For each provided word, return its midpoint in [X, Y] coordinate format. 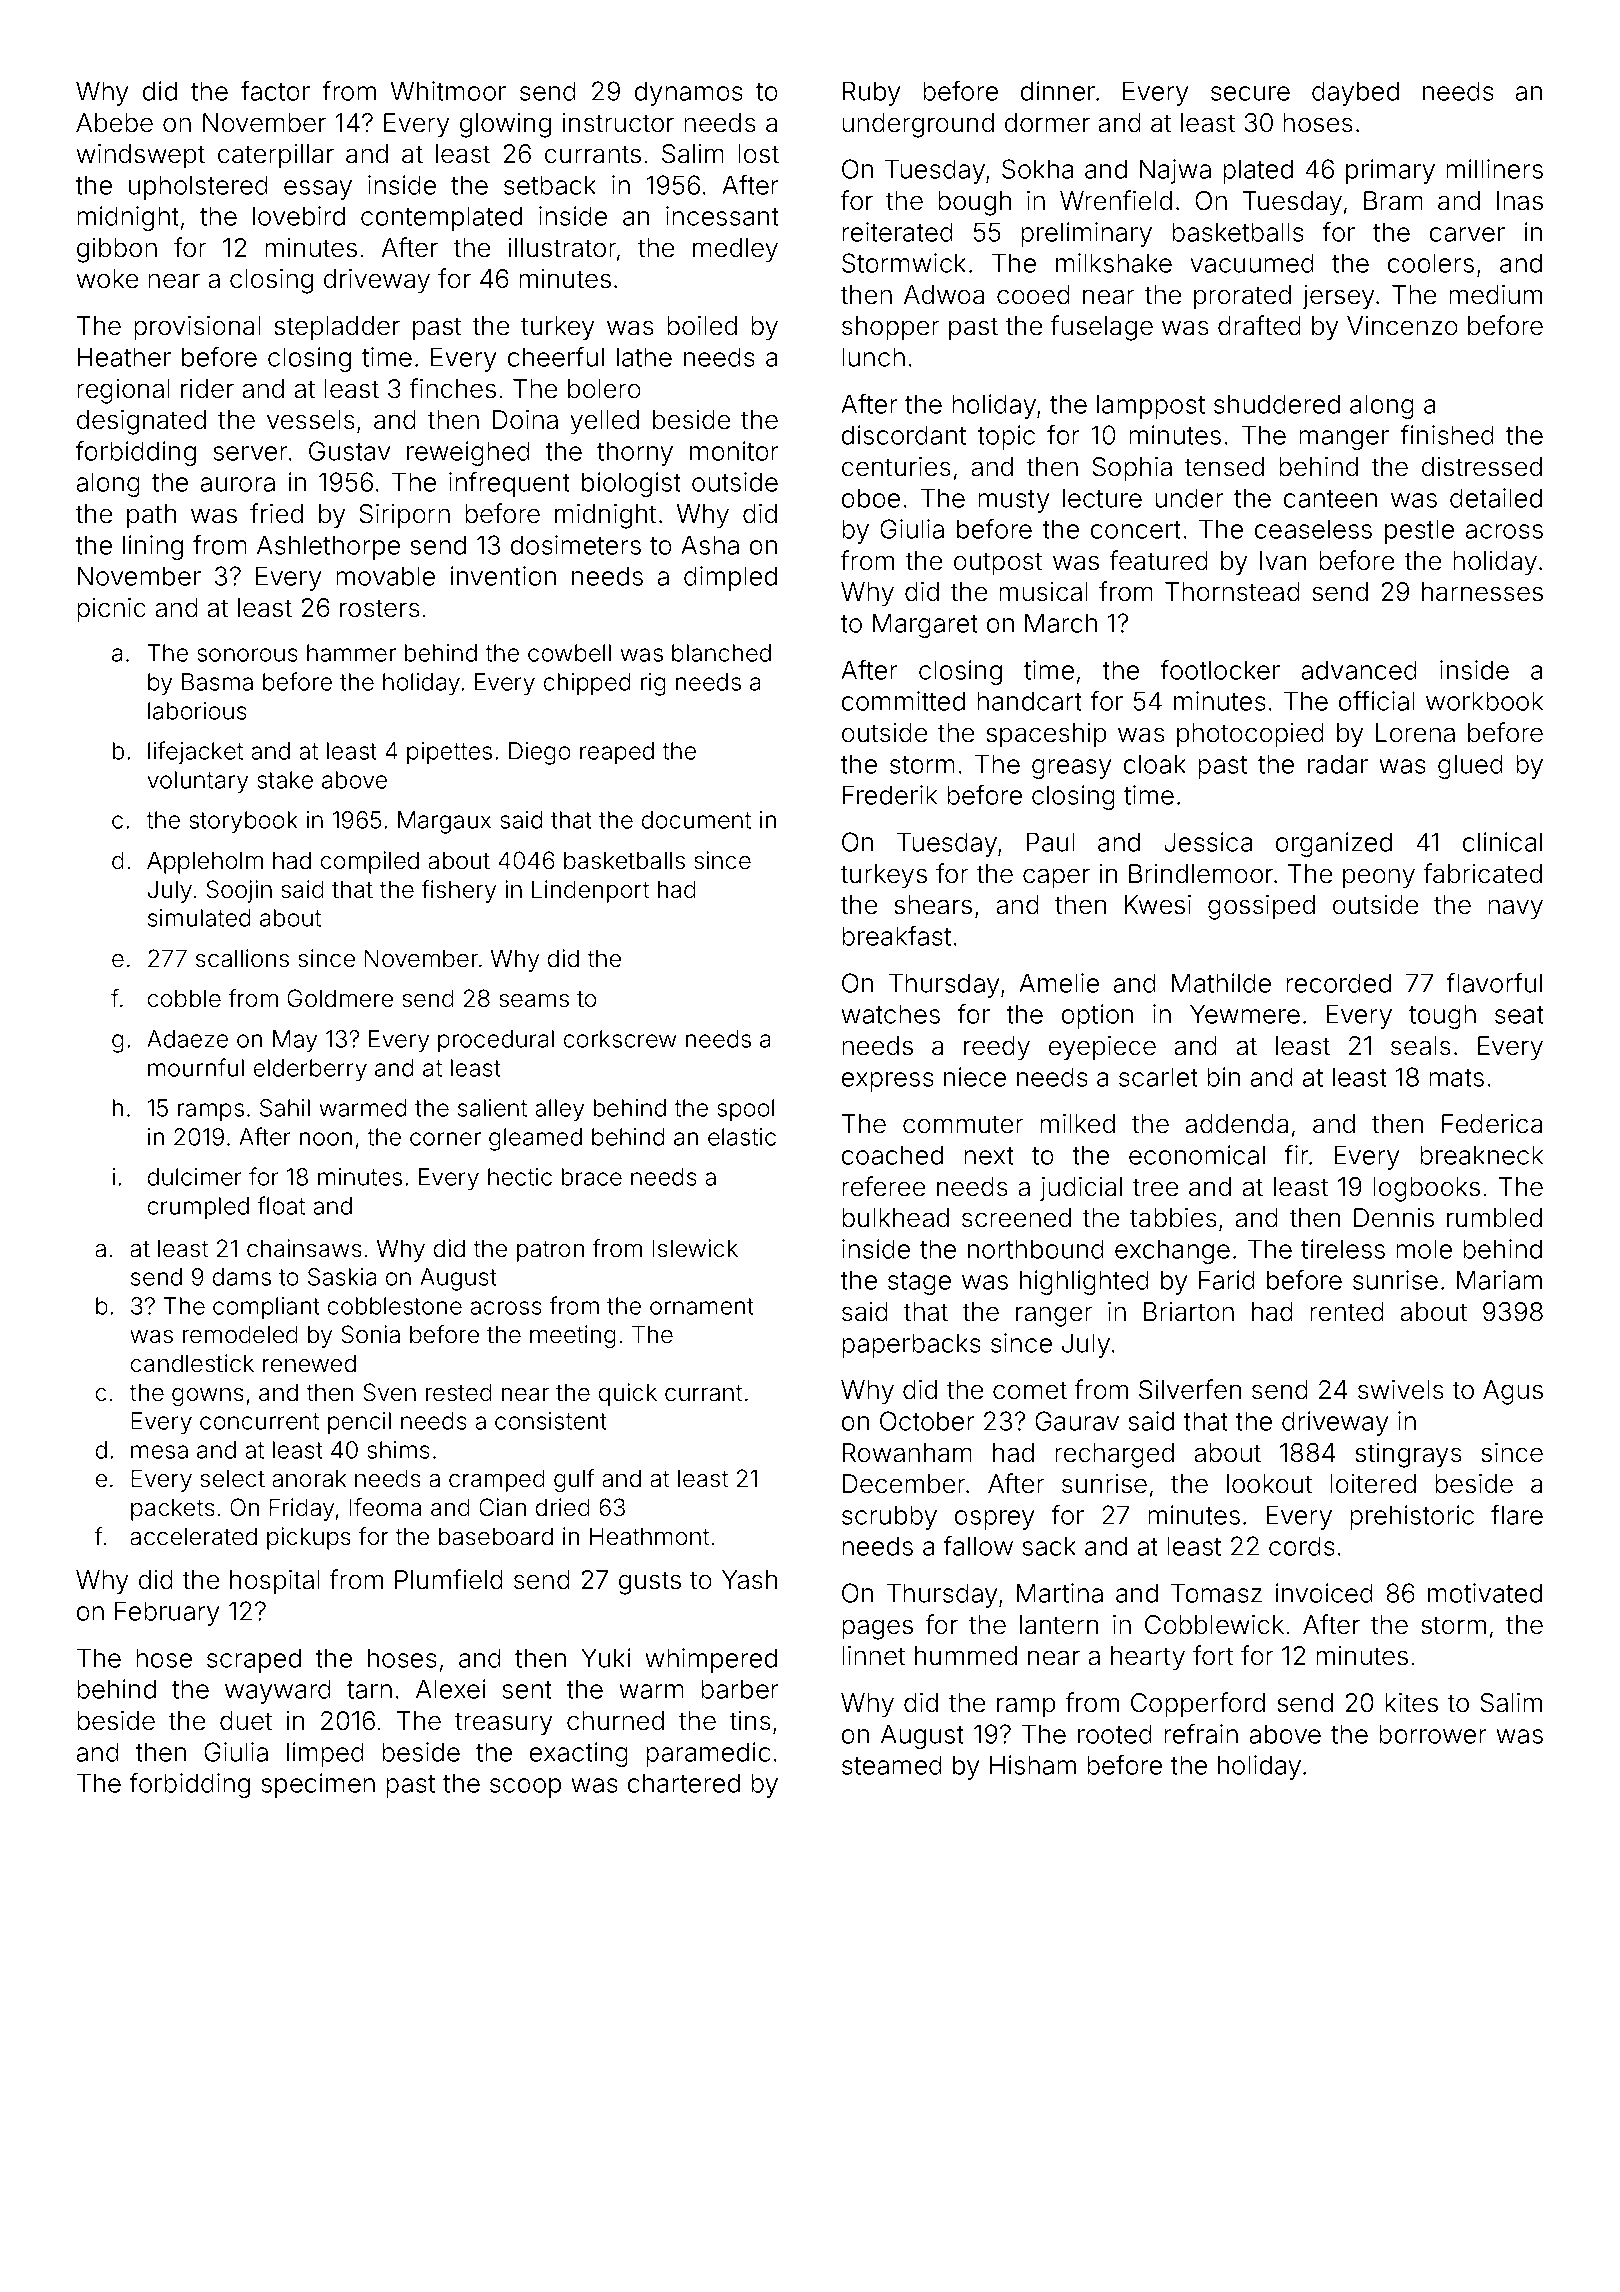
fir [1296, 1155]
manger [1344, 440]
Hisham [1033, 1765]
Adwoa [944, 295]
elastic [742, 1137]
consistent [551, 1421]
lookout [1269, 1484]
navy [1515, 909]
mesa [159, 1452]
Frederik [890, 795]
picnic [111, 610]
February [167, 1613]
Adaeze [187, 1039]
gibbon [117, 250]
